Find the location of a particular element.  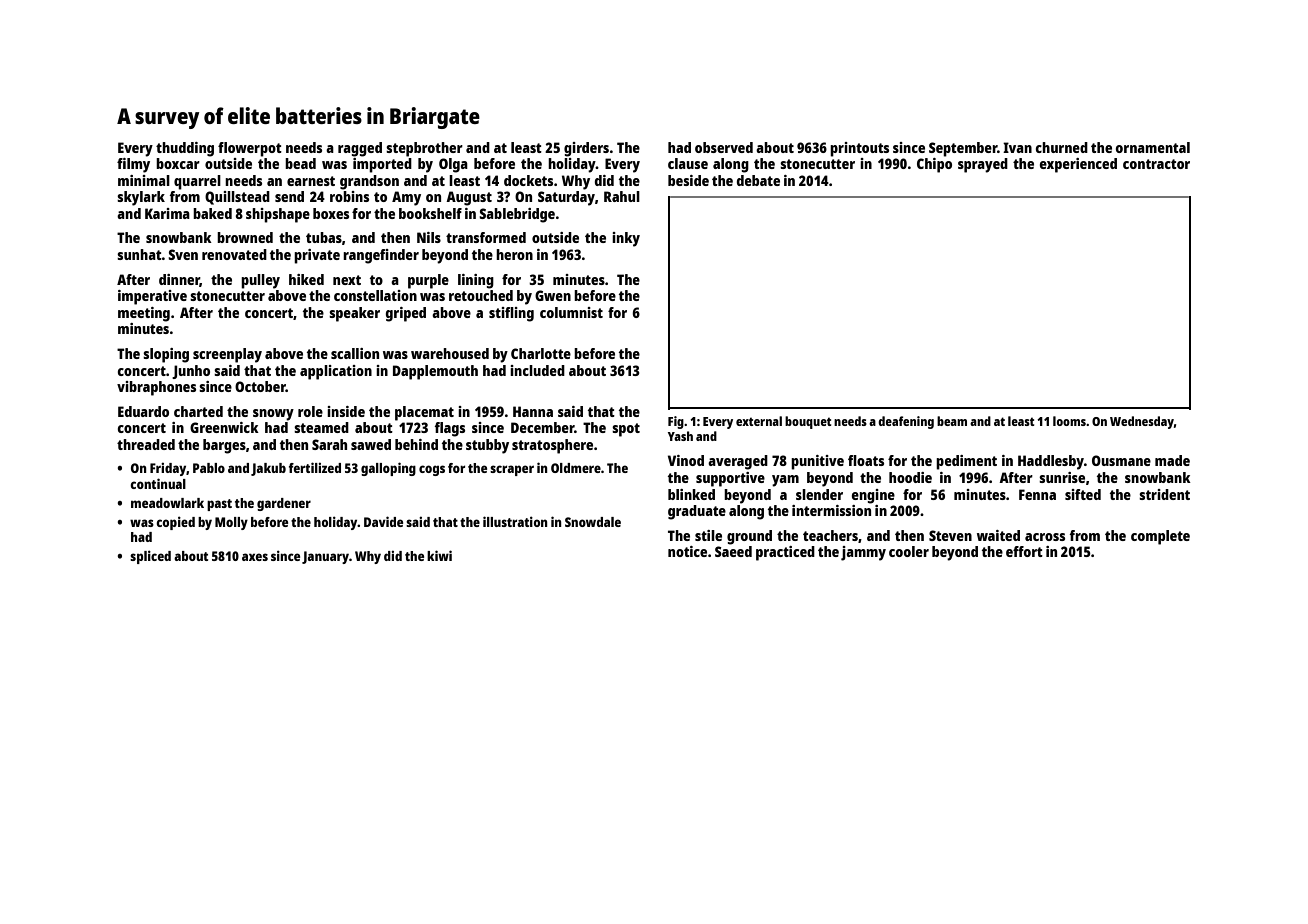

vibraphones is located at coordinates (156, 388).
